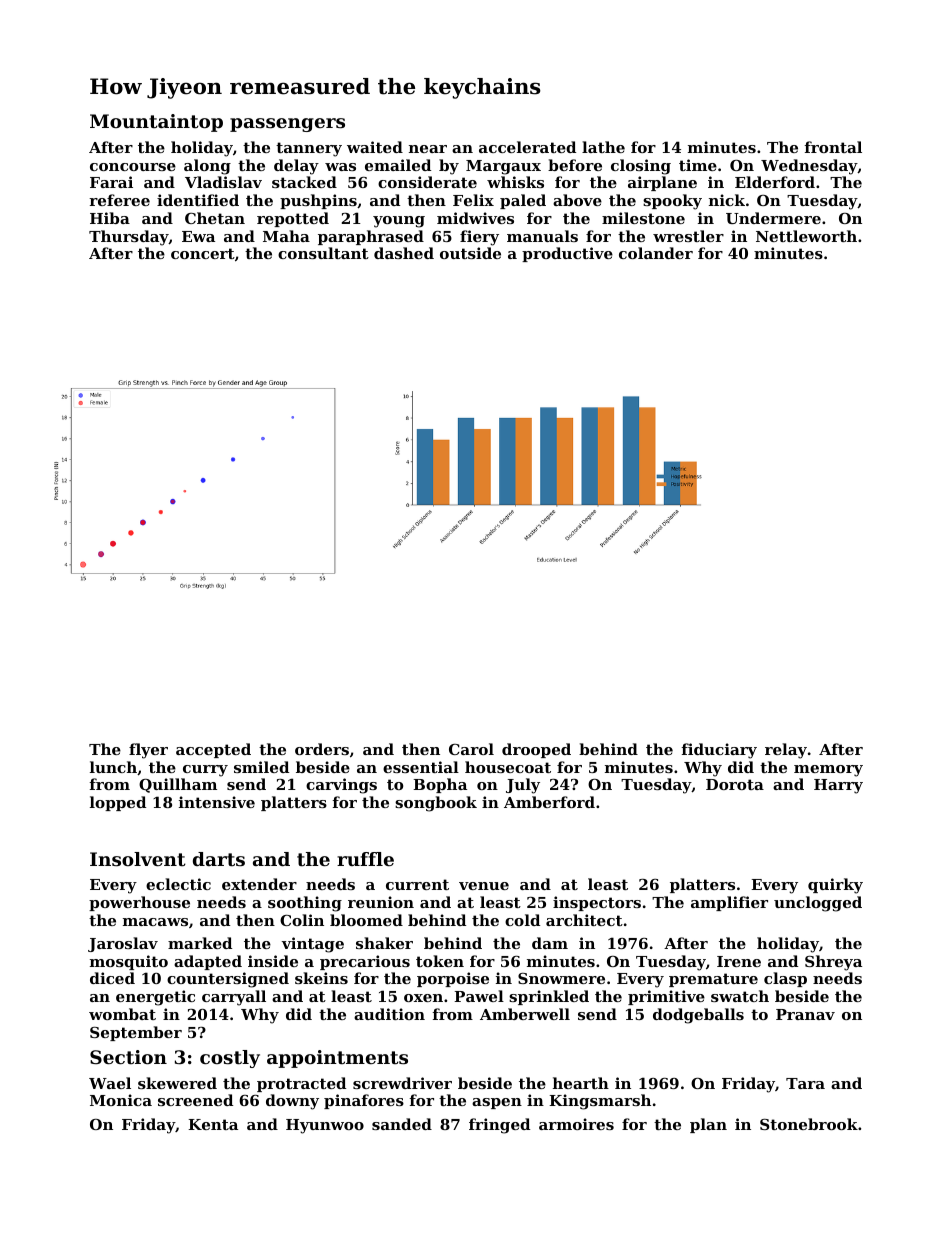 The image size is (952, 1233). Describe the element at coordinates (122, 1014) in the screenshot. I see `wombat` at that location.
